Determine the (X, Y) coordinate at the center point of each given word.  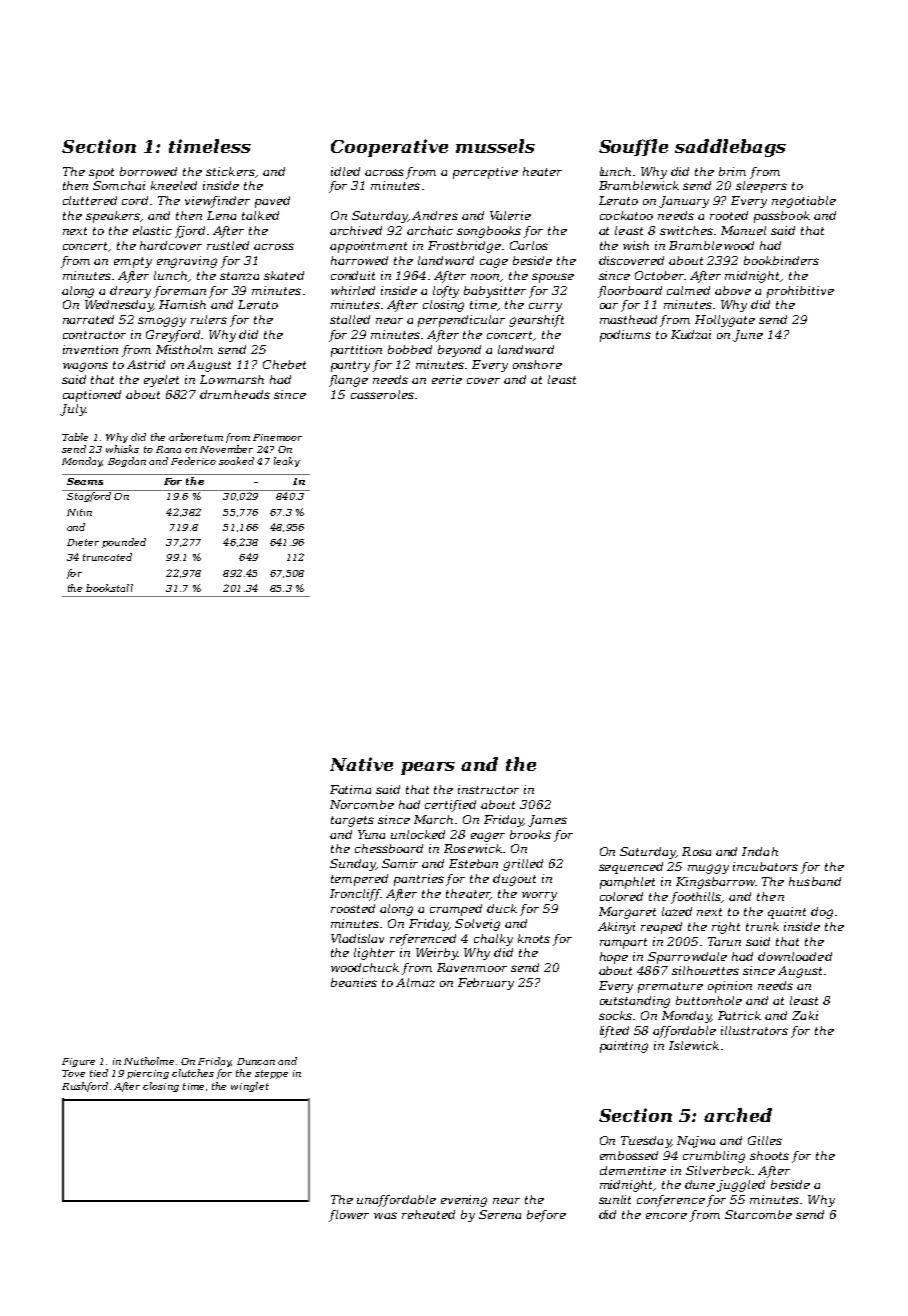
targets (352, 821)
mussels (495, 146)
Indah (760, 851)
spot (101, 173)
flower (349, 1216)
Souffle (633, 147)
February (486, 984)
